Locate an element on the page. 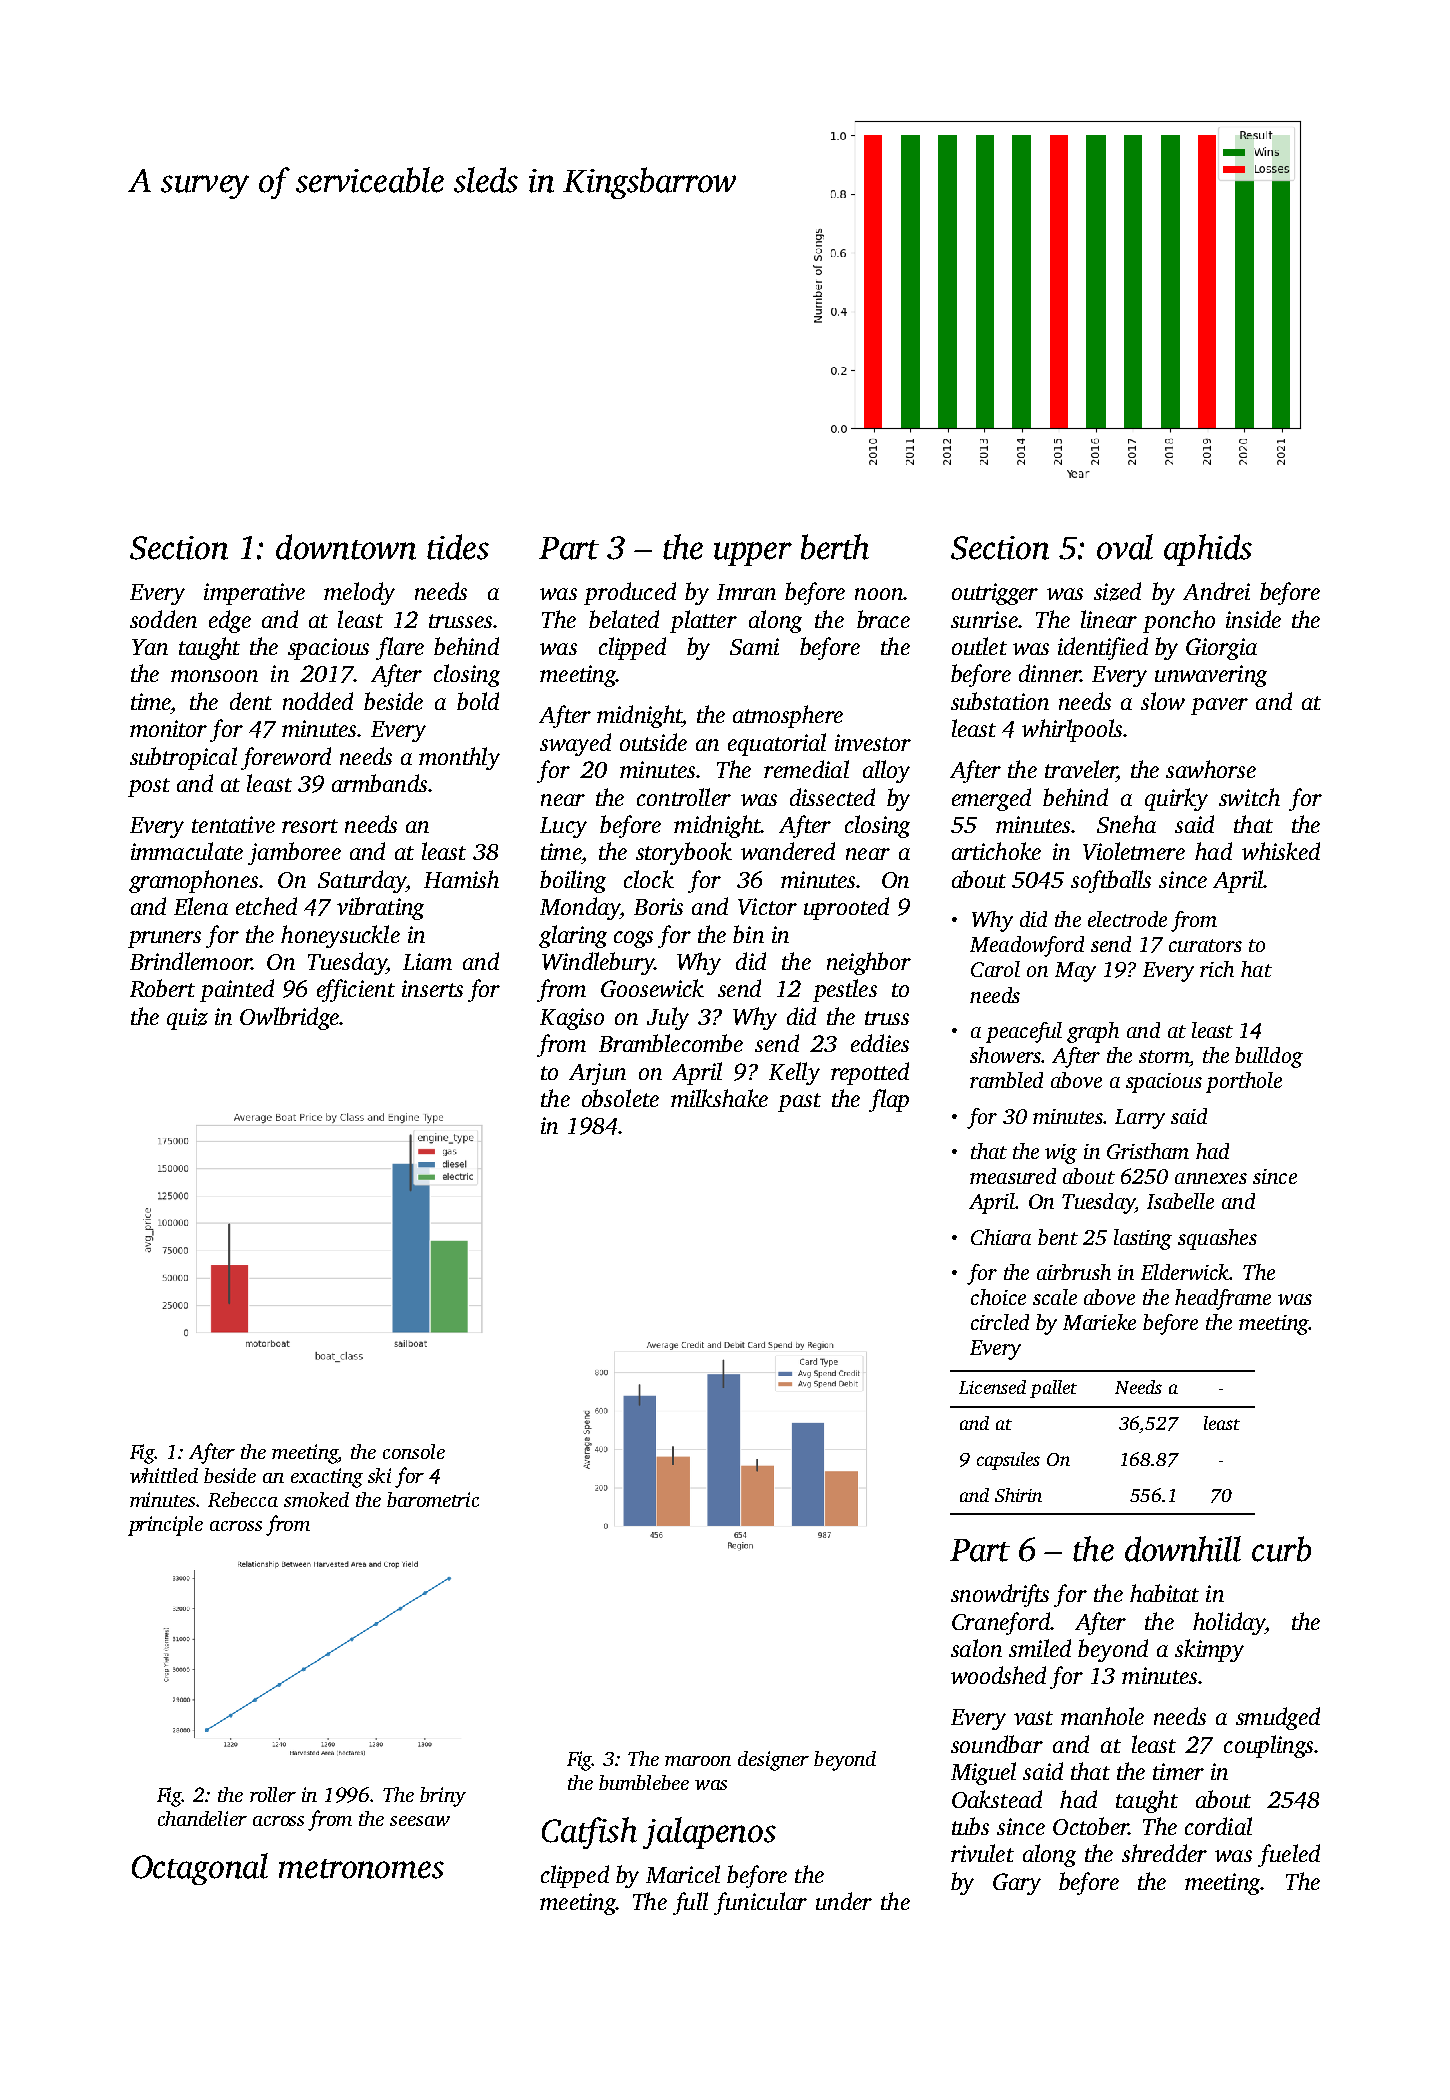  annexes is located at coordinates (1211, 1178).
